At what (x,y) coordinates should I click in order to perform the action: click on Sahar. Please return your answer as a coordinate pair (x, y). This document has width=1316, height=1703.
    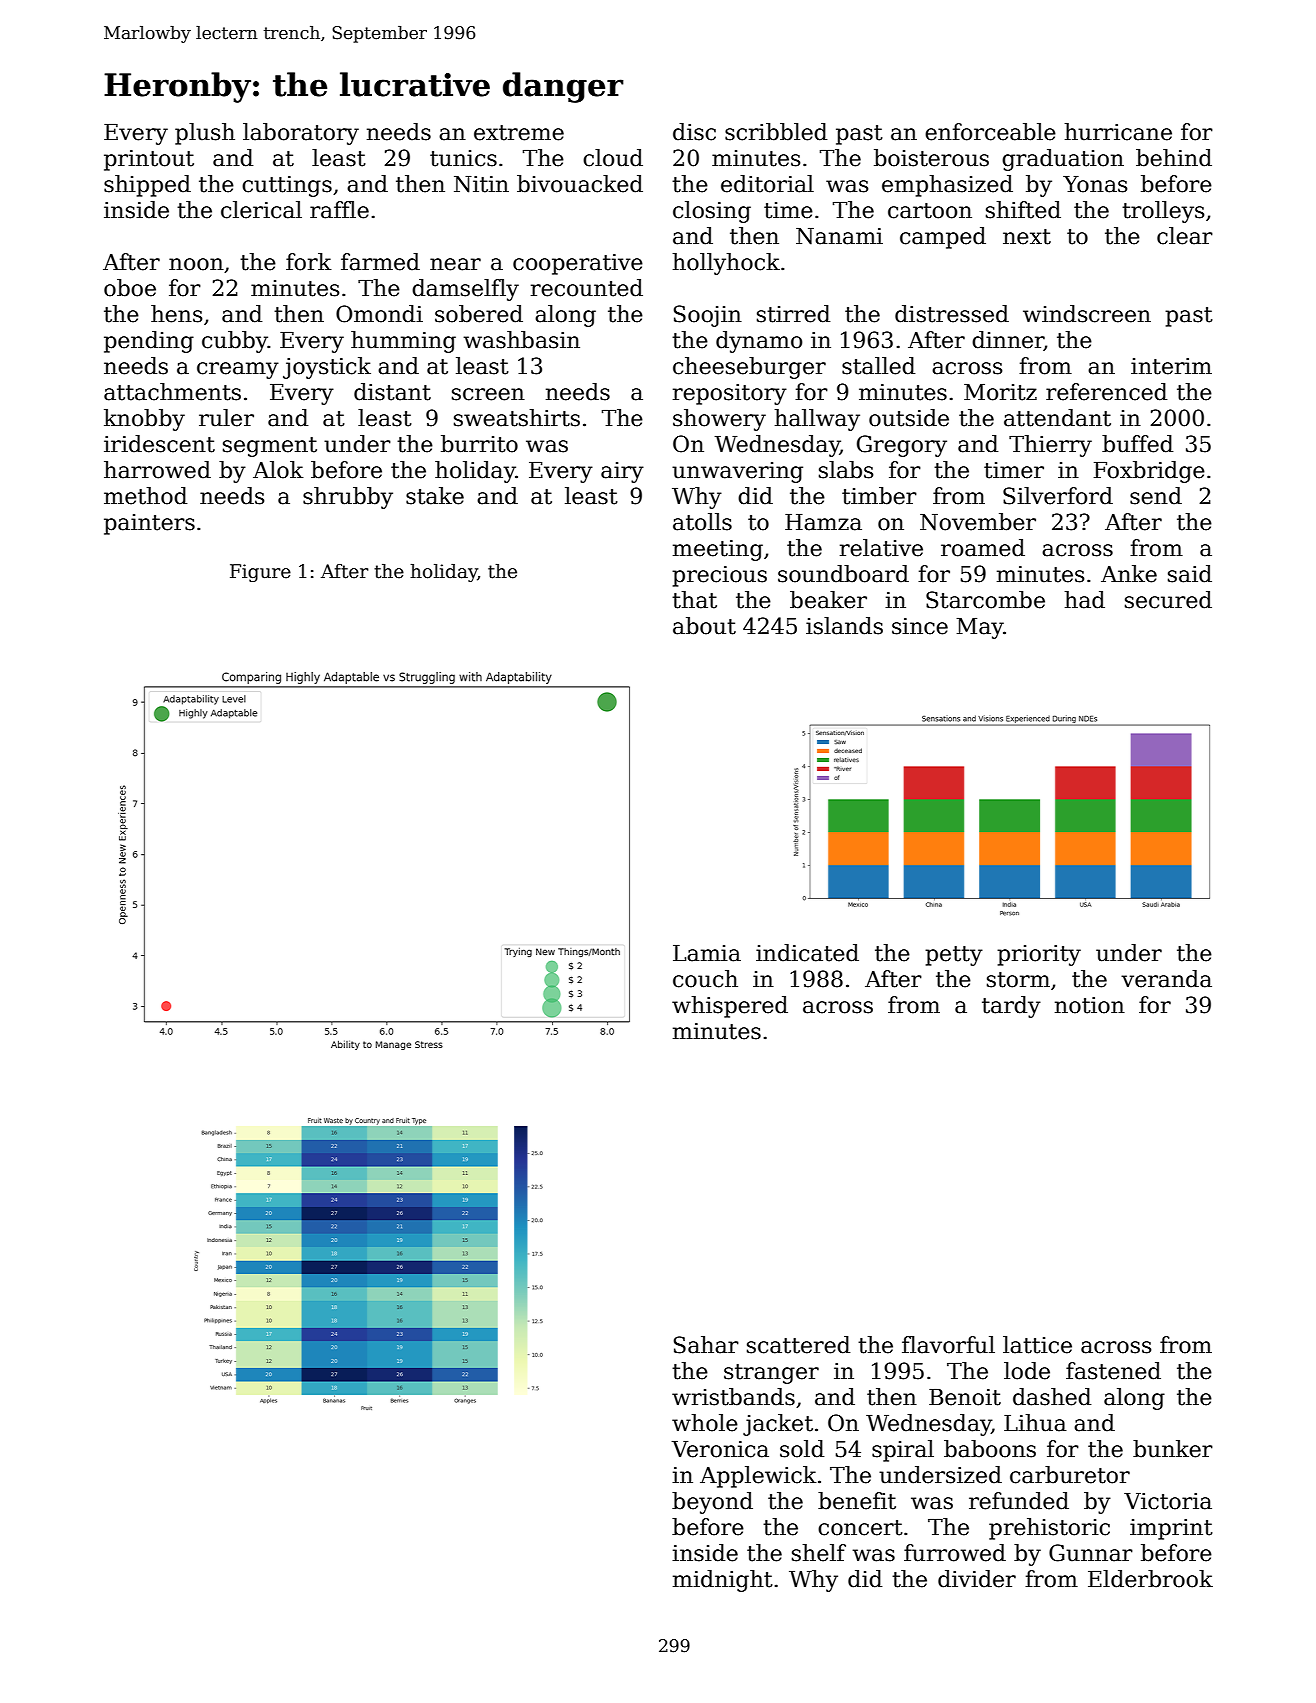
    Looking at the image, I should click on (706, 1345).
